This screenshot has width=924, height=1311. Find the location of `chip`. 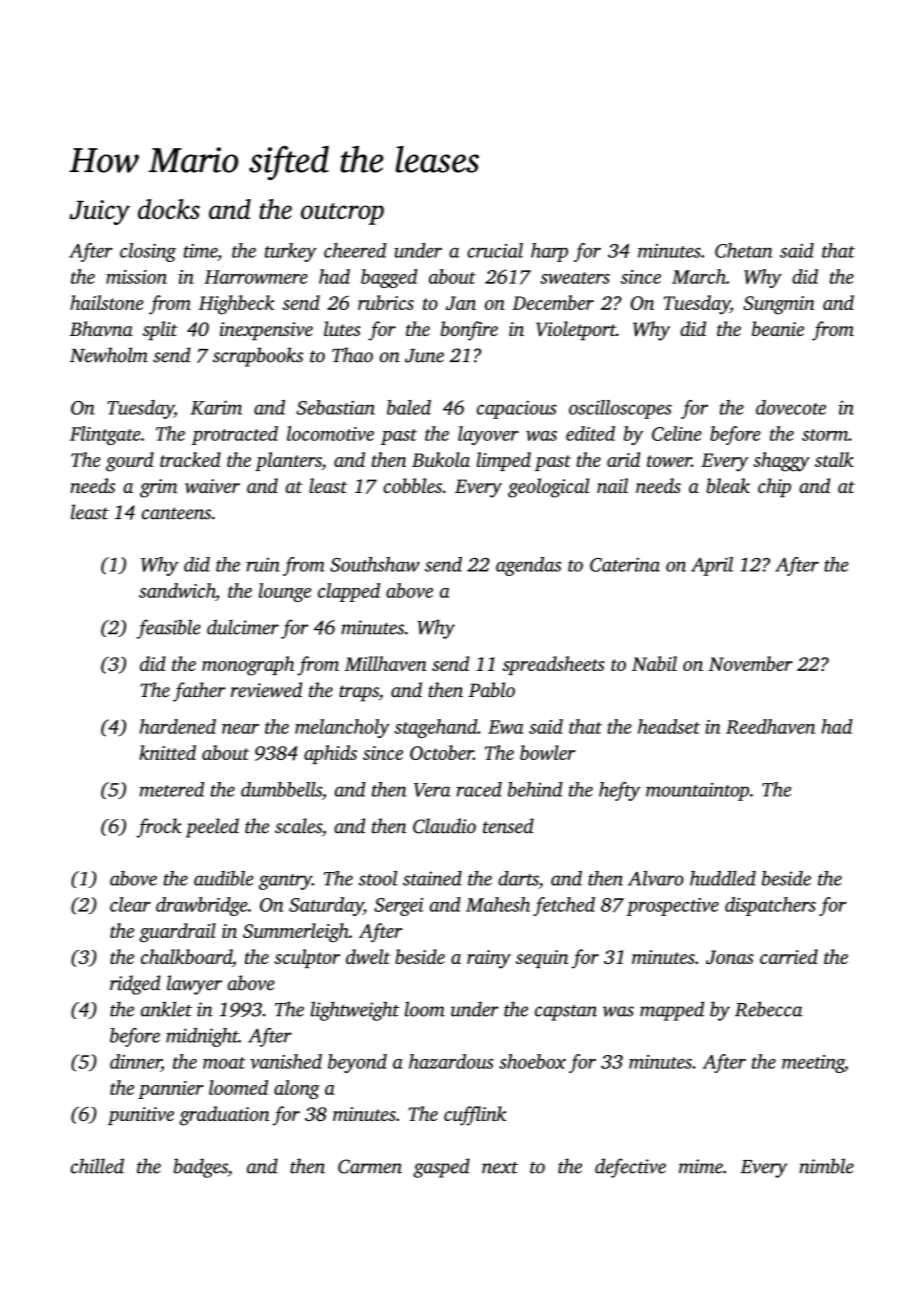

chip is located at coordinates (774, 488).
